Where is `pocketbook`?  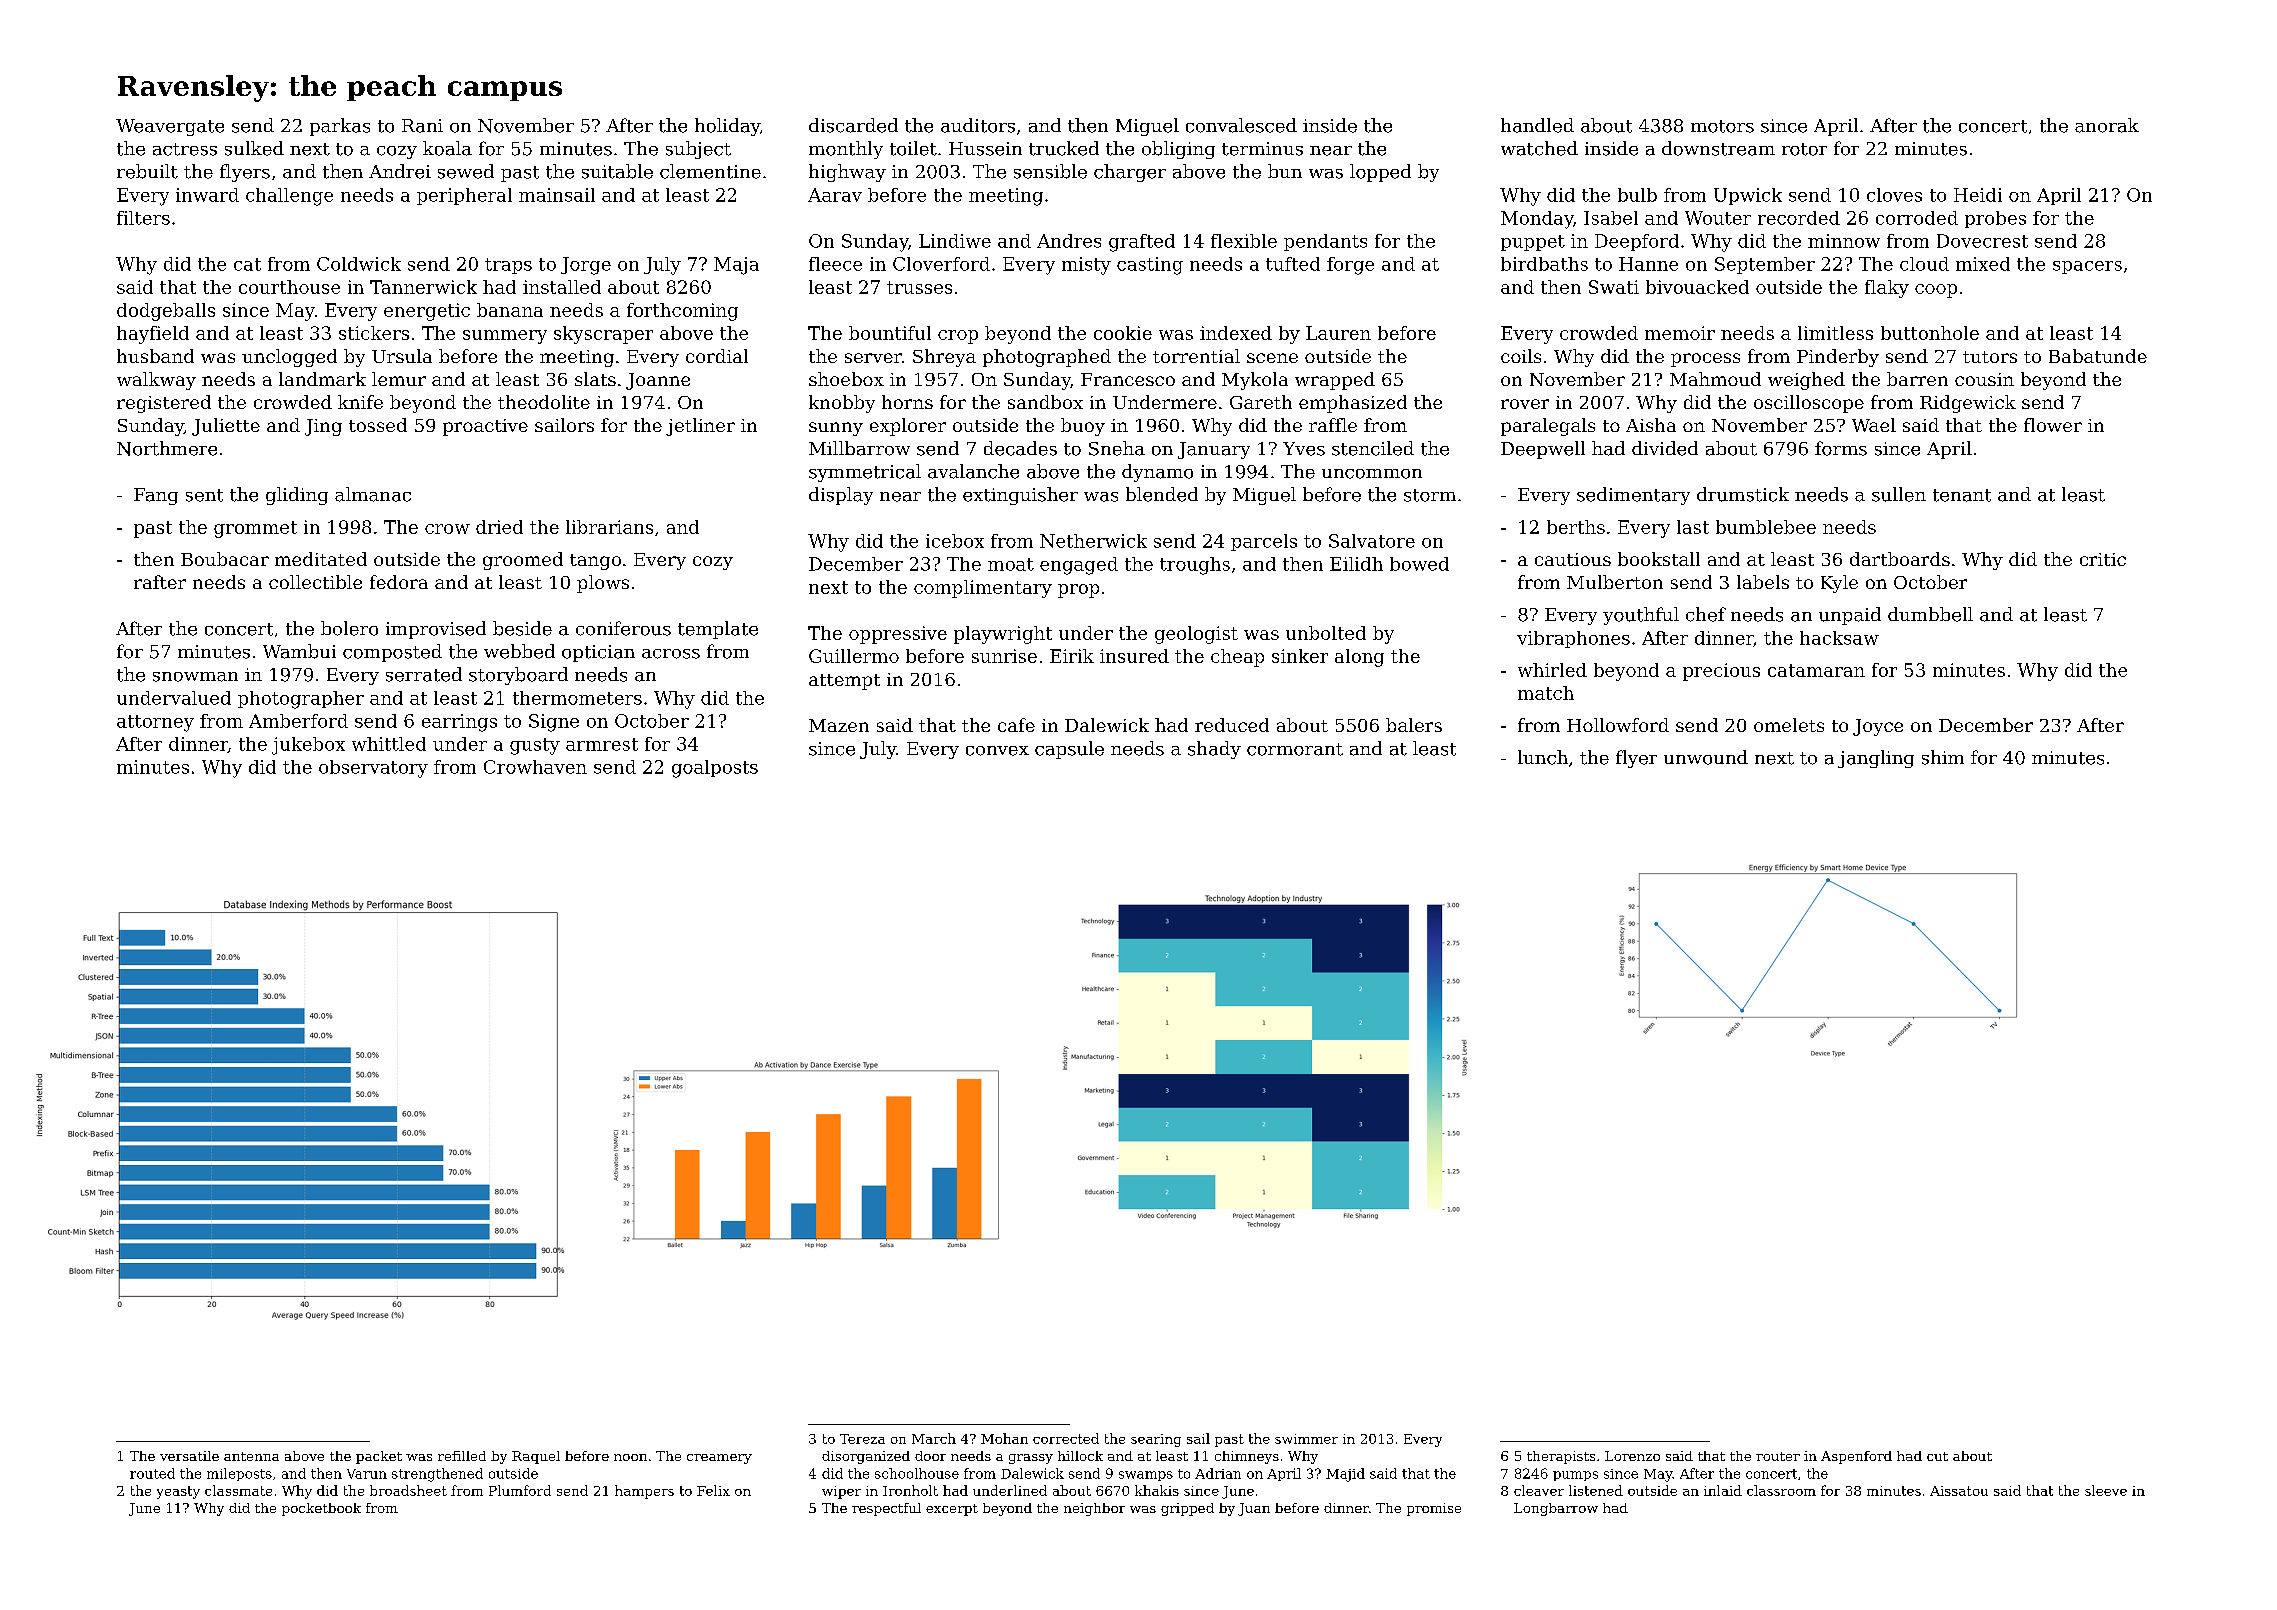
pocketbook is located at coordinates (321, 1509).
